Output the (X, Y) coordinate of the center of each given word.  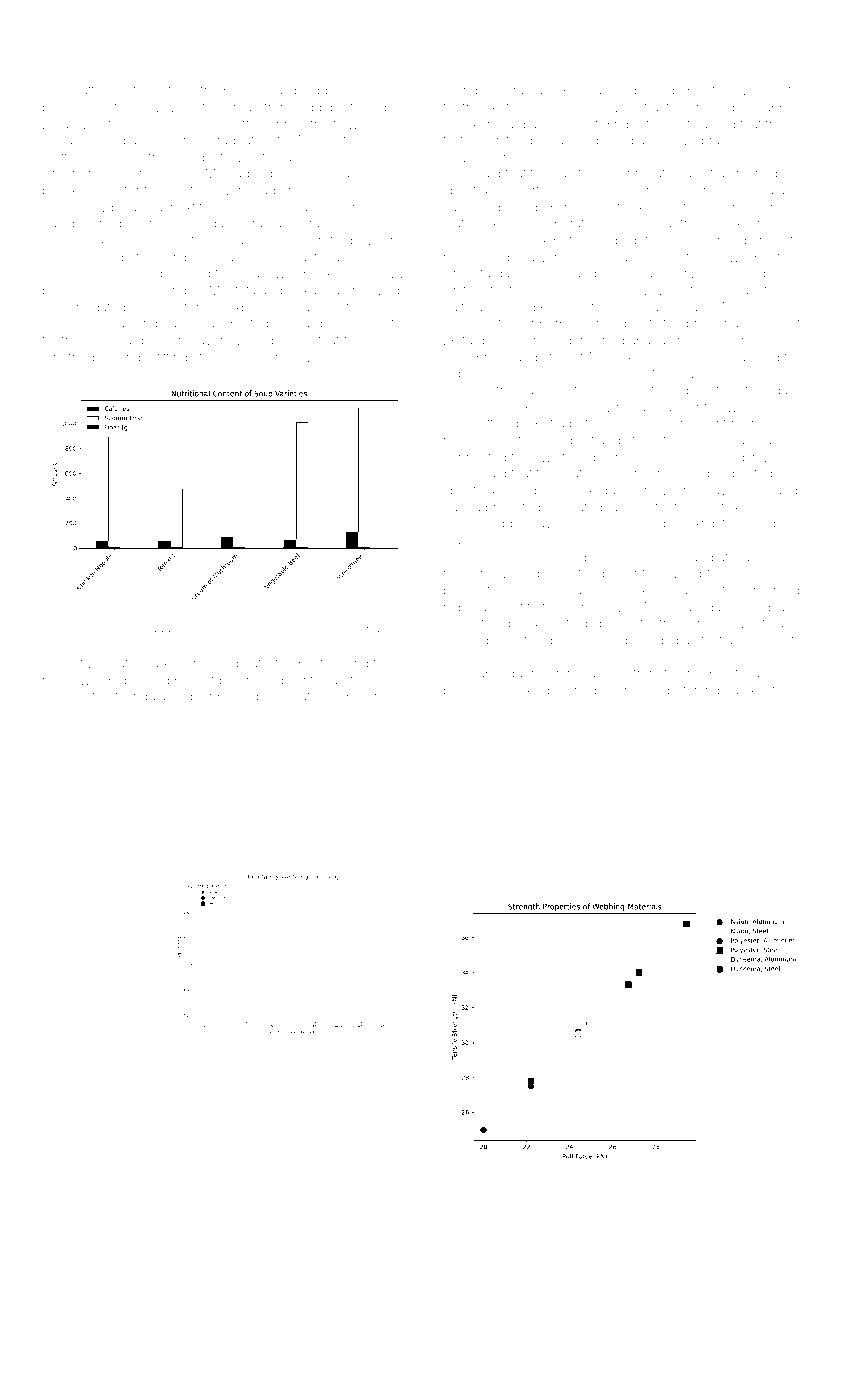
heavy (346, 174)
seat (298, 696)
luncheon (734, 207)
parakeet (750, 691)
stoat (325, 340)
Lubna (462, 507)
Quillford (552, 107)
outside (174, 90)
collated (65, 696)
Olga (774, 391)
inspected (743, 474)
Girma (461, 473)
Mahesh (238, 357)
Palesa (582, 90)
